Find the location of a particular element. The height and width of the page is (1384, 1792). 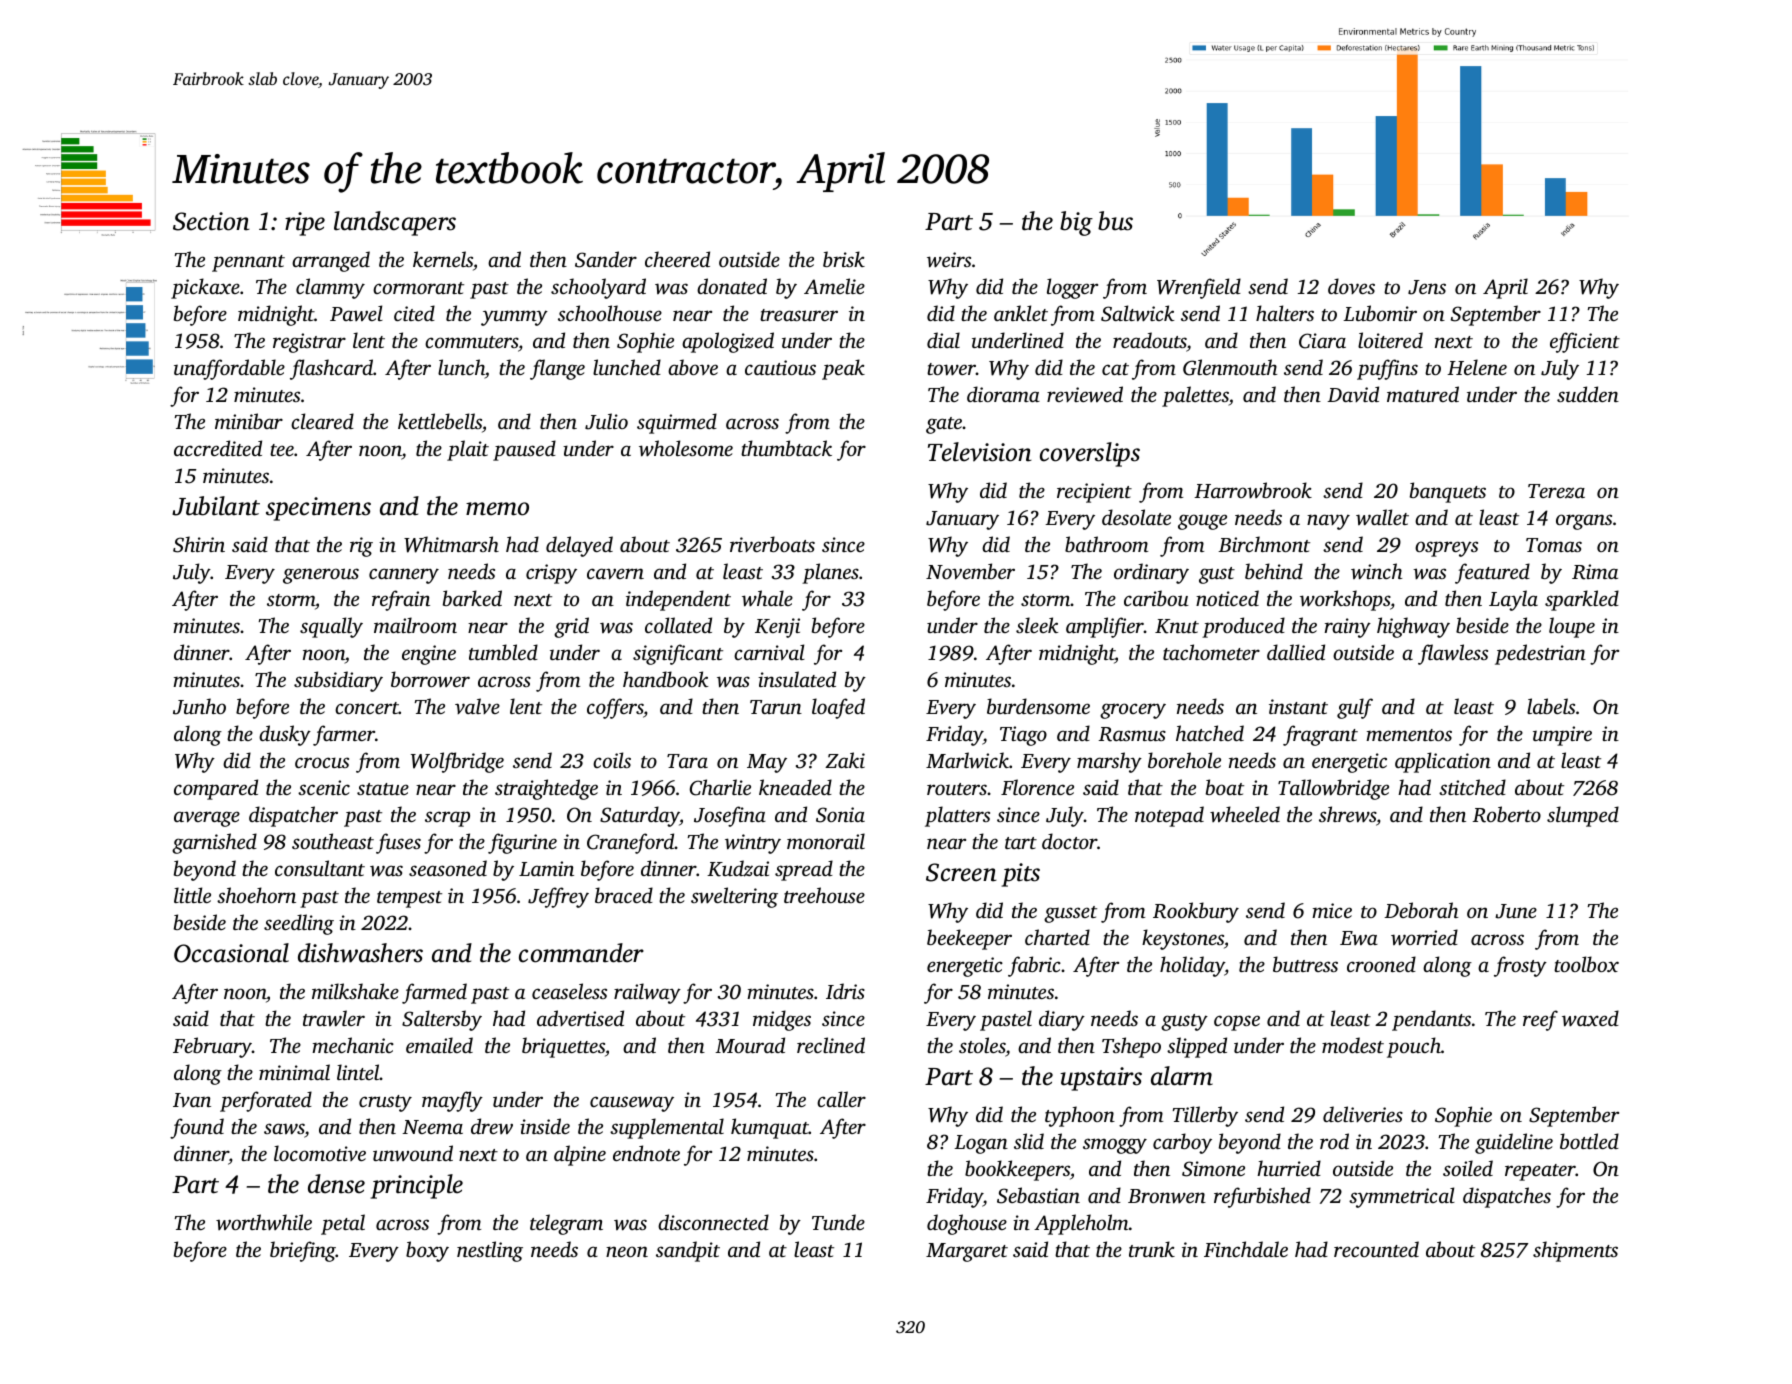

frosty is located at coordinates (1520, 966).
